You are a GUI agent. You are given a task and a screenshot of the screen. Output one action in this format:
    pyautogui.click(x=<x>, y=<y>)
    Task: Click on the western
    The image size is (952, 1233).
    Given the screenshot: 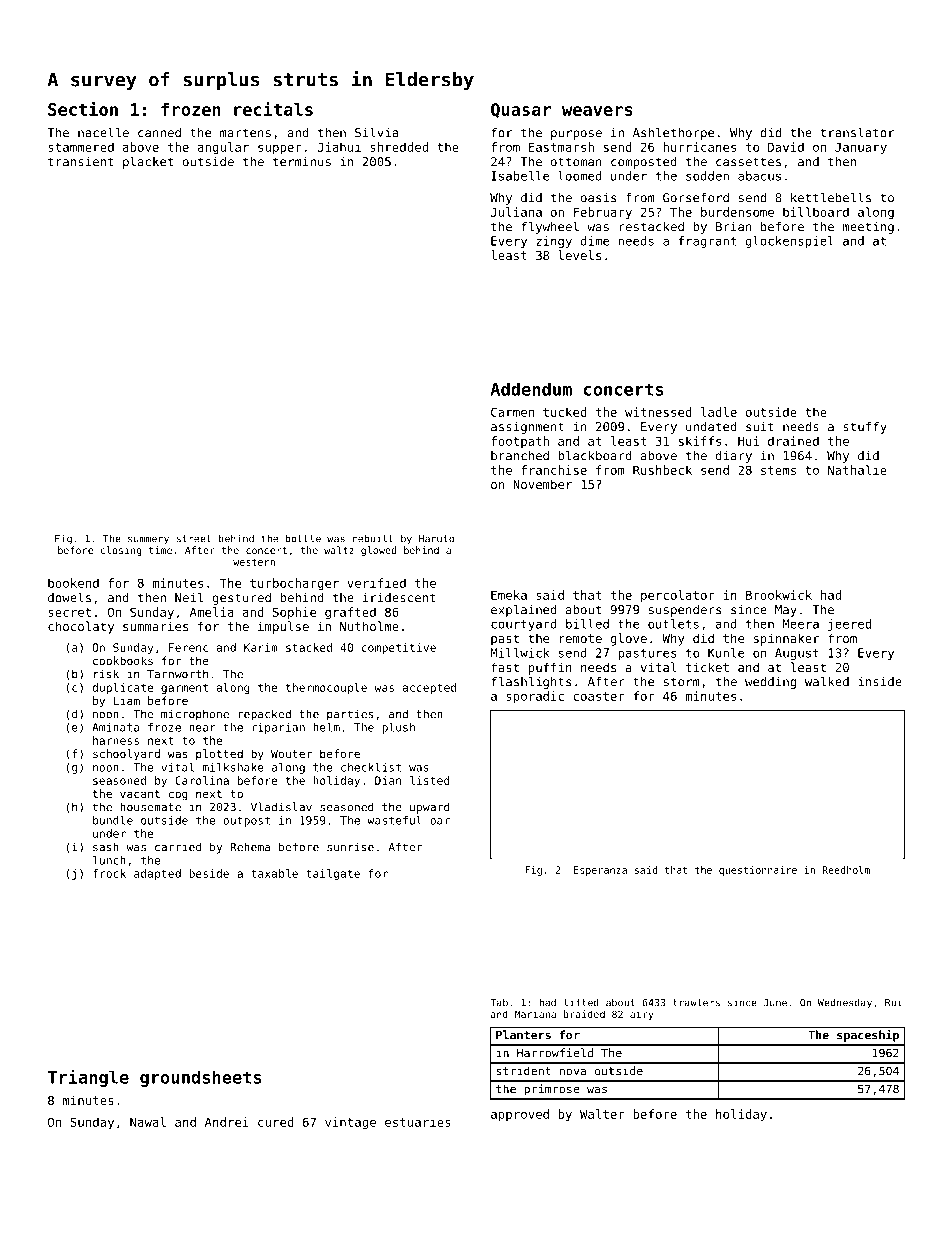 What is the action you would take?
    pyautogui.click(x=254, y=562)
